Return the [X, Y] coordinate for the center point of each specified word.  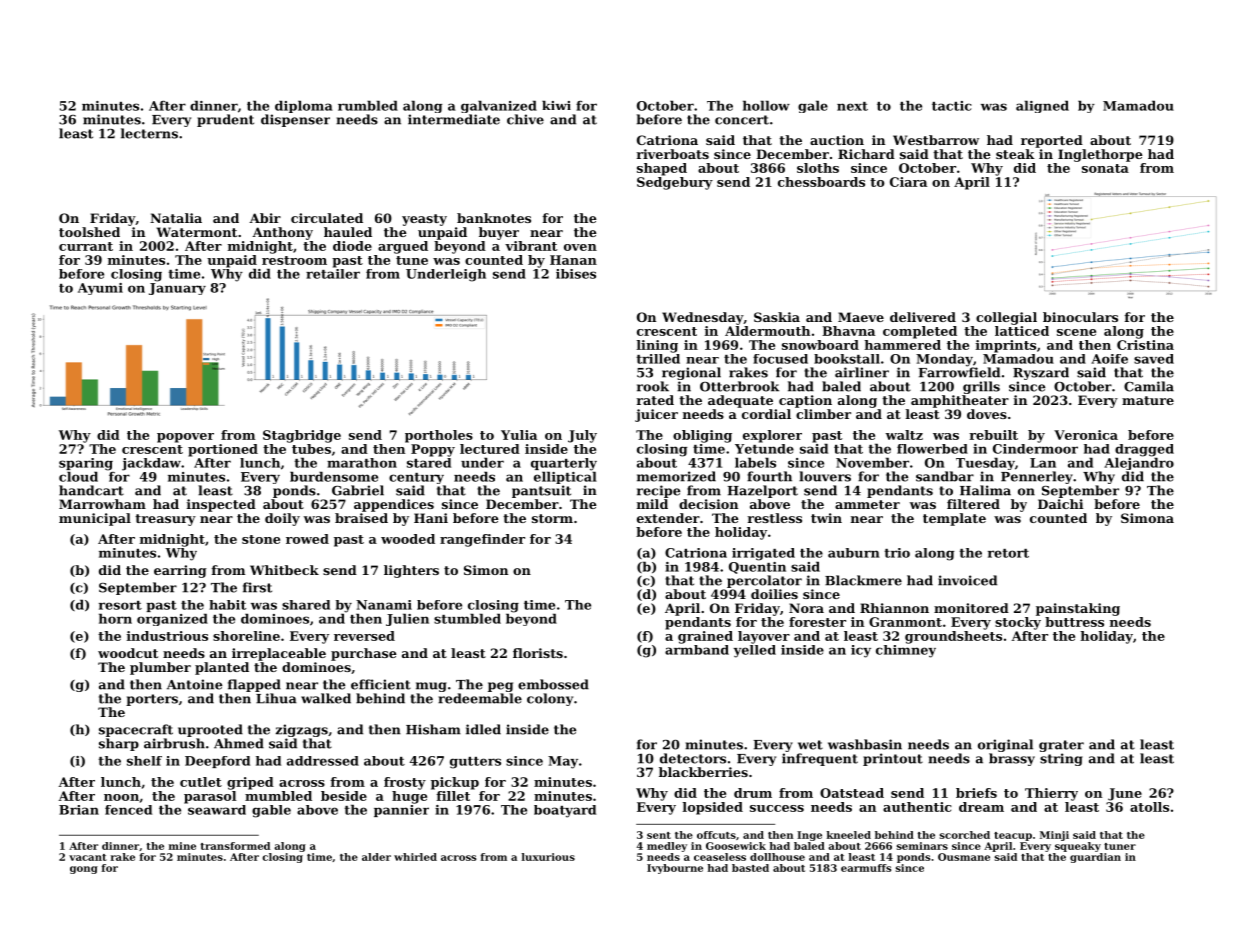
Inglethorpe [1100, 155]
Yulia [519, 435]
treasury [165, 520]
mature [1148, 400]
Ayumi [100, 289]
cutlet [201, 782]
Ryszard [1041, 373]
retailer [333, 274]
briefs [976, 793]
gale [813, 106]
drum [753, 793]
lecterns [149, 133]
